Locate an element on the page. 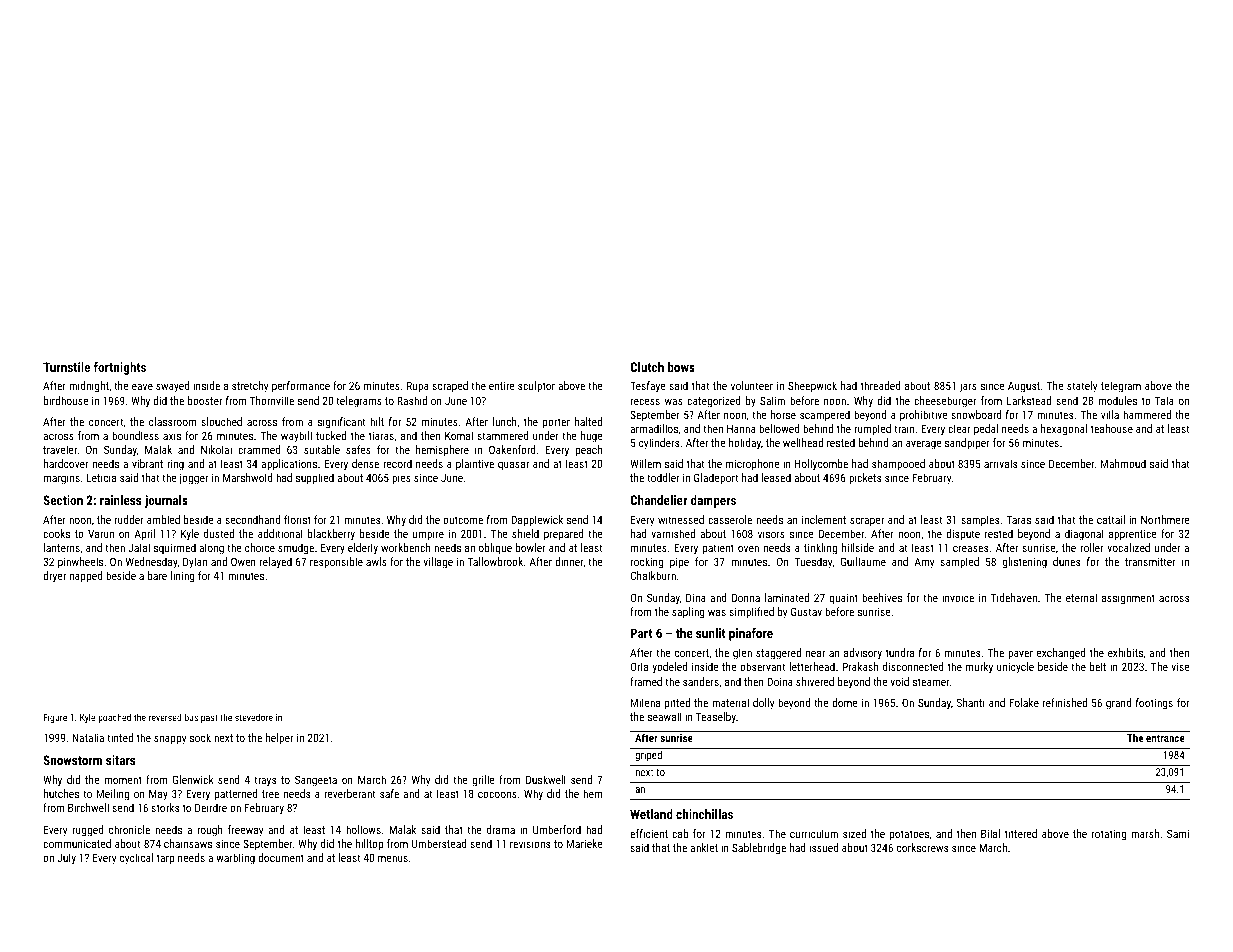  stevedore is located at coordinates (254, 717).
